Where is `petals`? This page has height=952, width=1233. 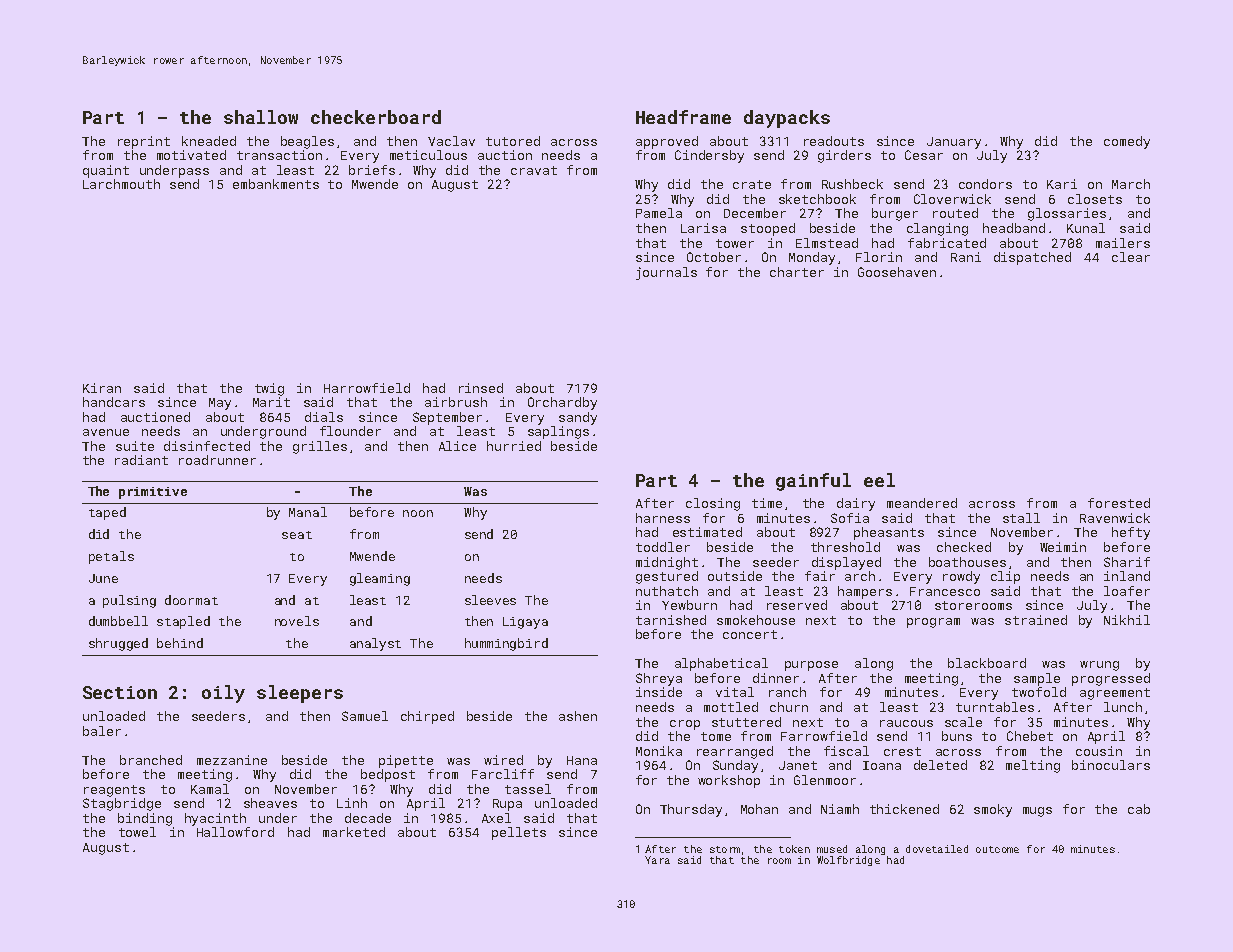 petals is located at coordinates (111, 557).
